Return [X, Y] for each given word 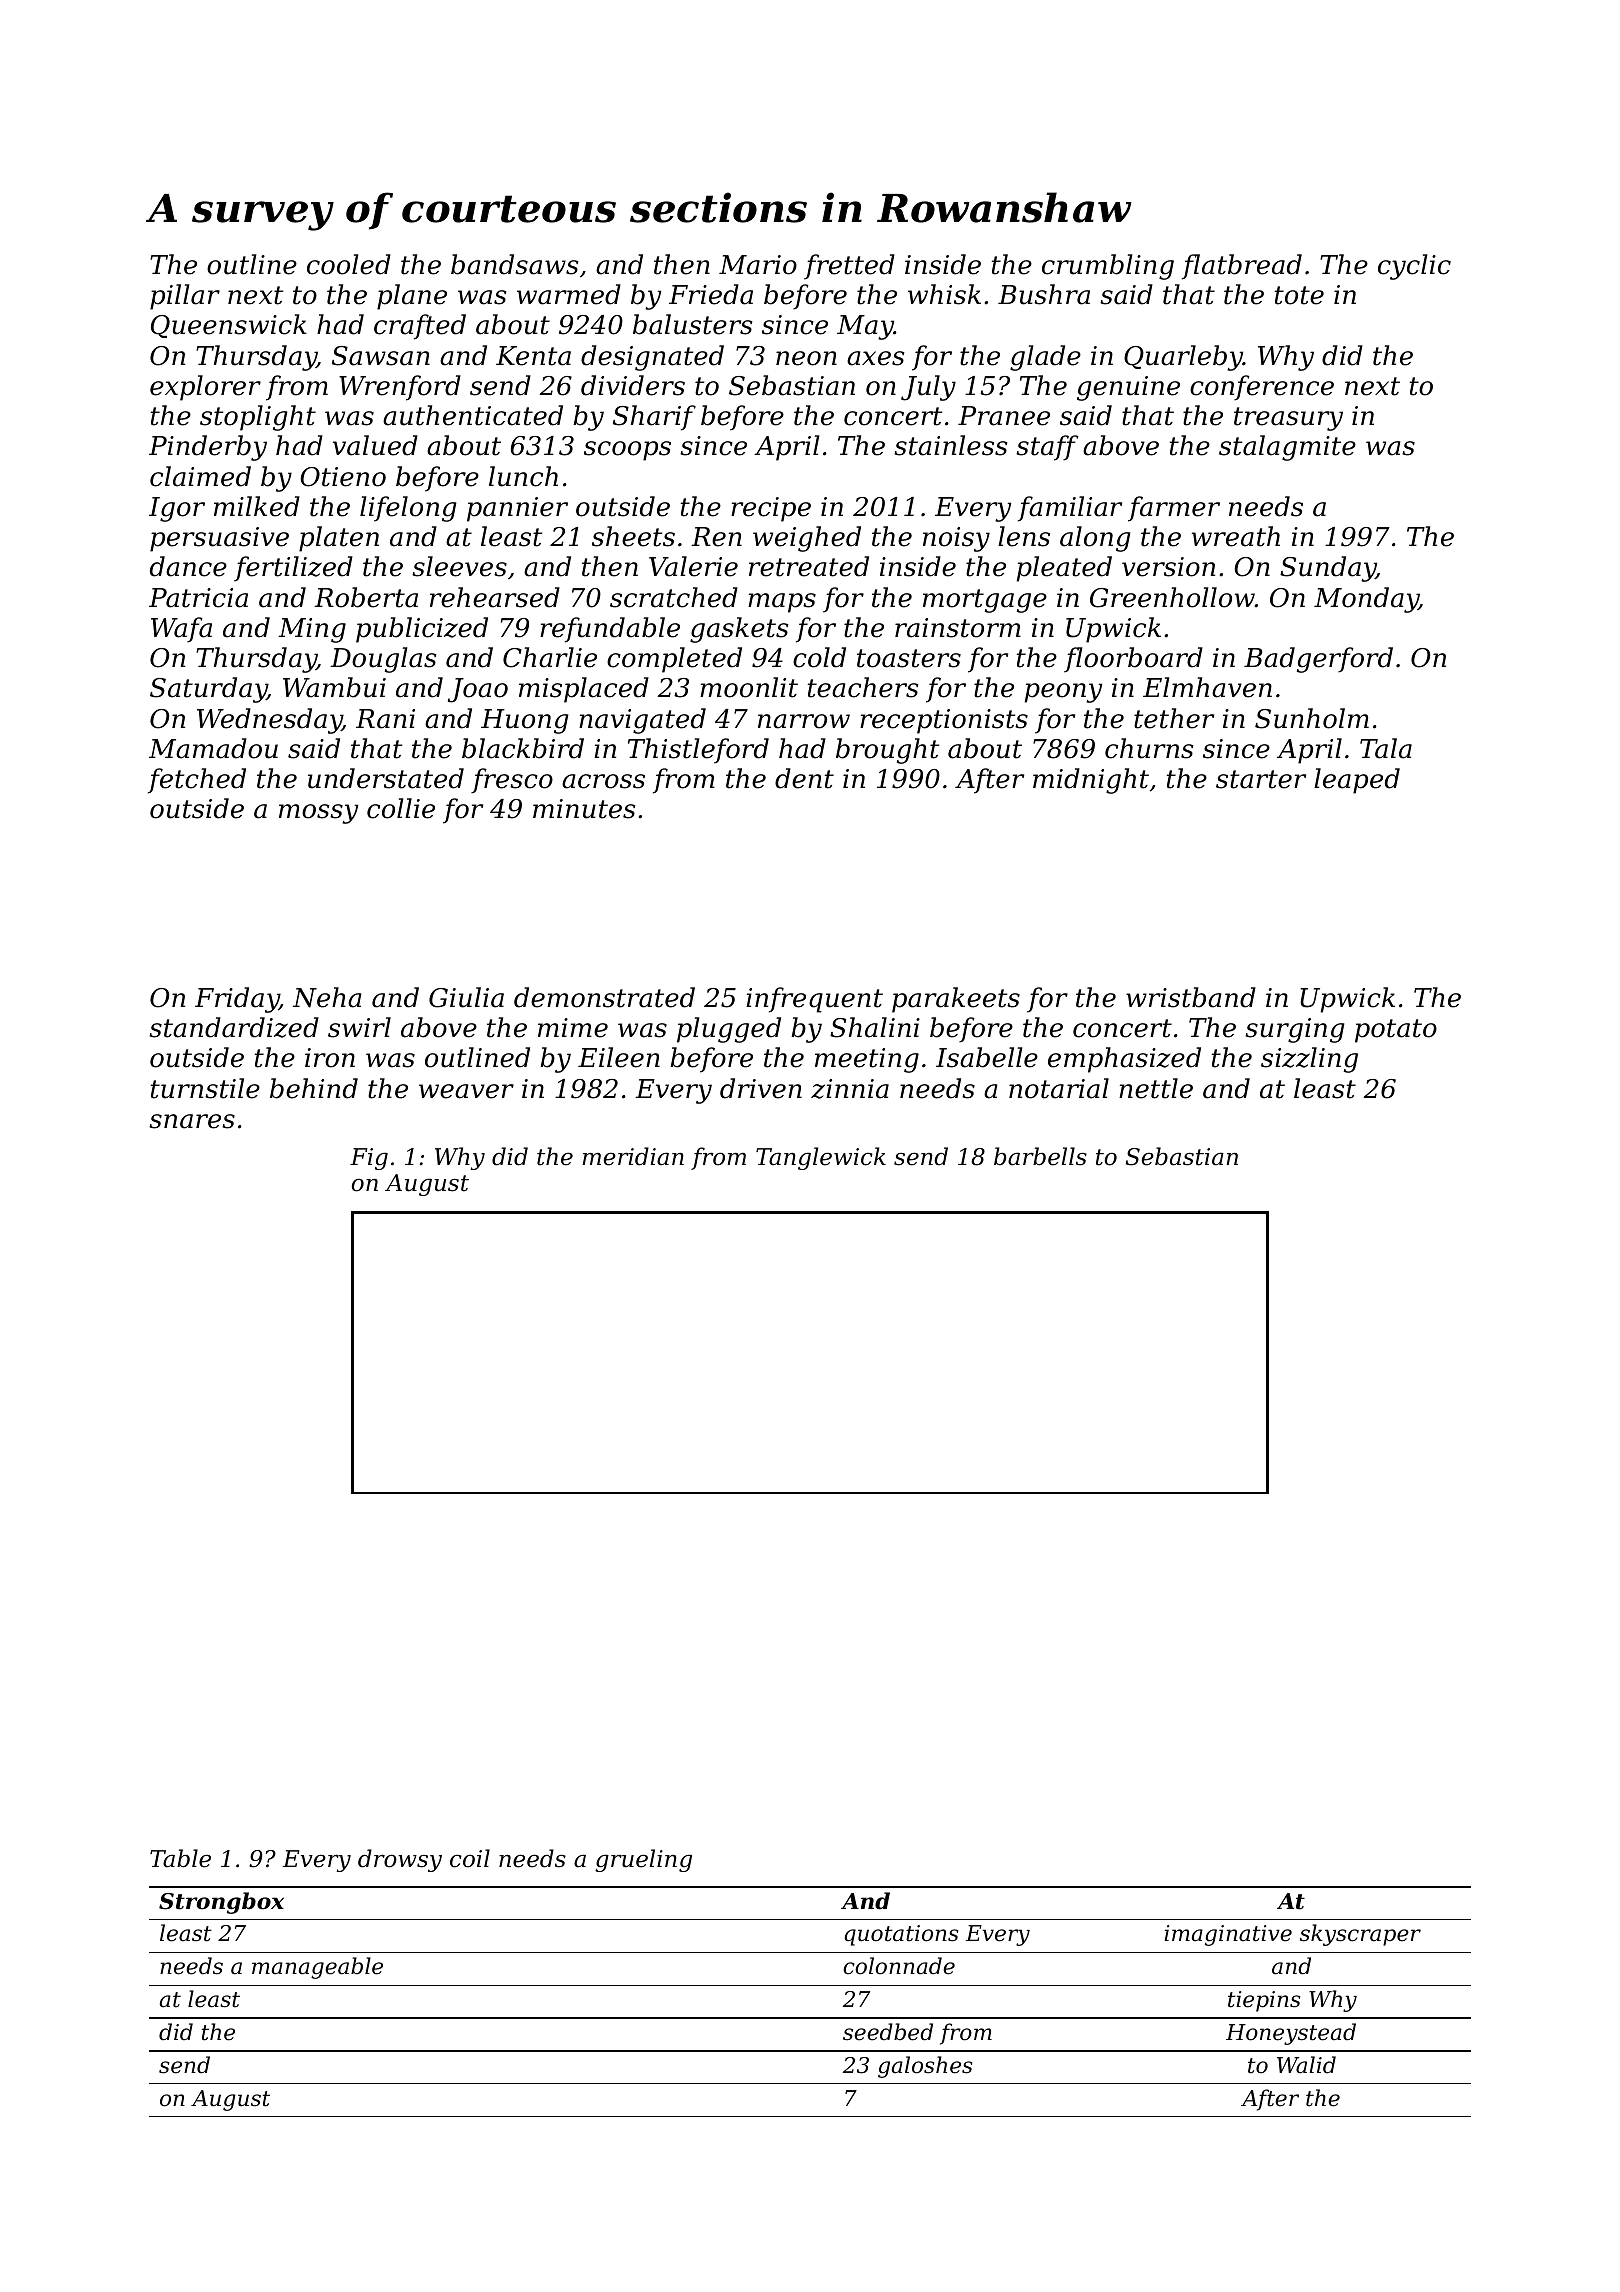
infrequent [814, 1000]
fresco [512, 781]
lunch [523, 476]
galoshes [925, 2067]
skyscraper [1360, 1935]
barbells [1040, 1156]
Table [180, 1858]
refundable [610, 630]
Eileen [619, 1057]
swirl [359, 1027]
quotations [901, 1935]
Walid [1306, 2065]
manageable [317, 1968]
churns [1149, 748]
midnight [1091, 781]
